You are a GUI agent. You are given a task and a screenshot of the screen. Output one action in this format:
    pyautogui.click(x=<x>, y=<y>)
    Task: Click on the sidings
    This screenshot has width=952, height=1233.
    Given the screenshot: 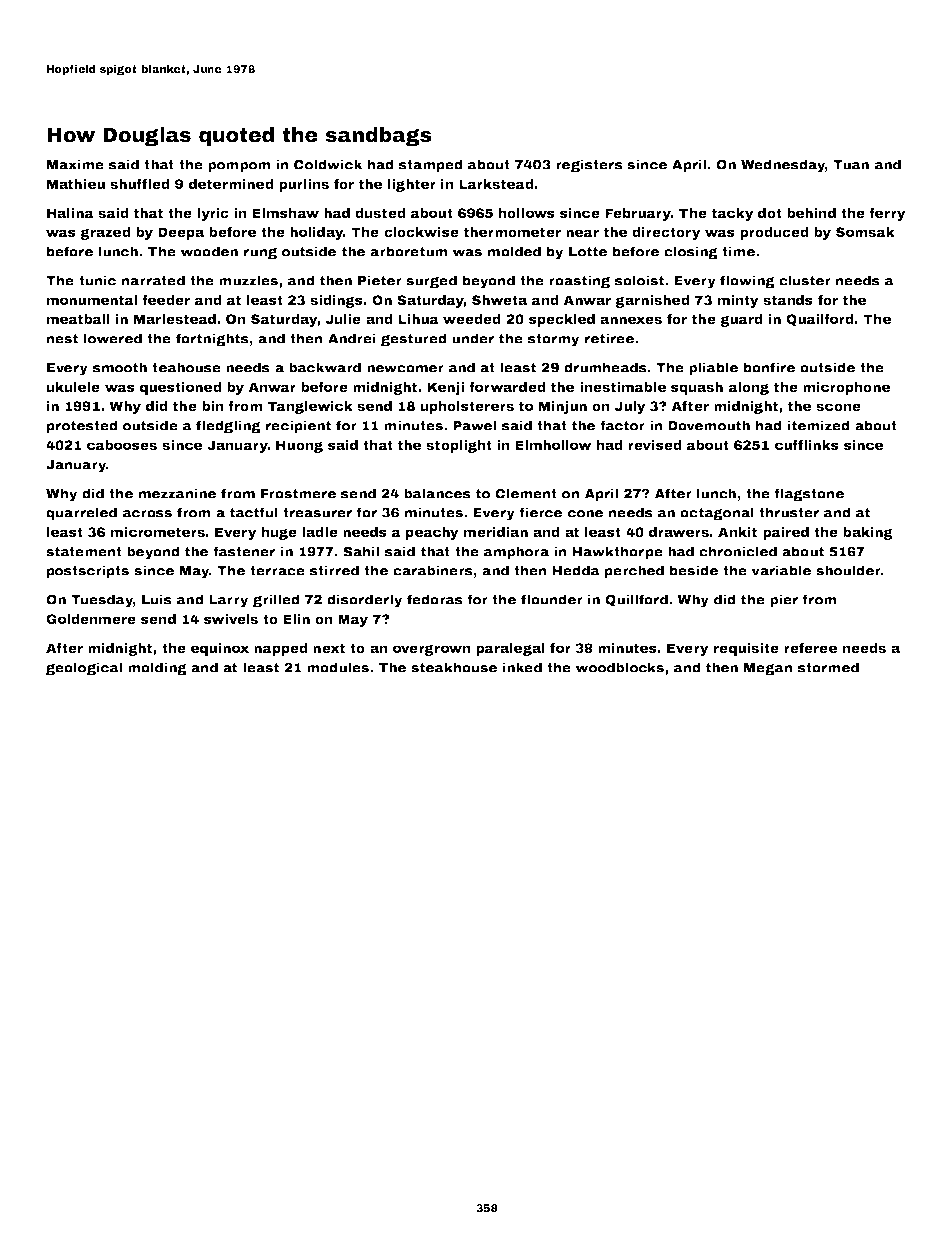 What is the action you would take?
    pyautogui.click(x=336, y=301)
